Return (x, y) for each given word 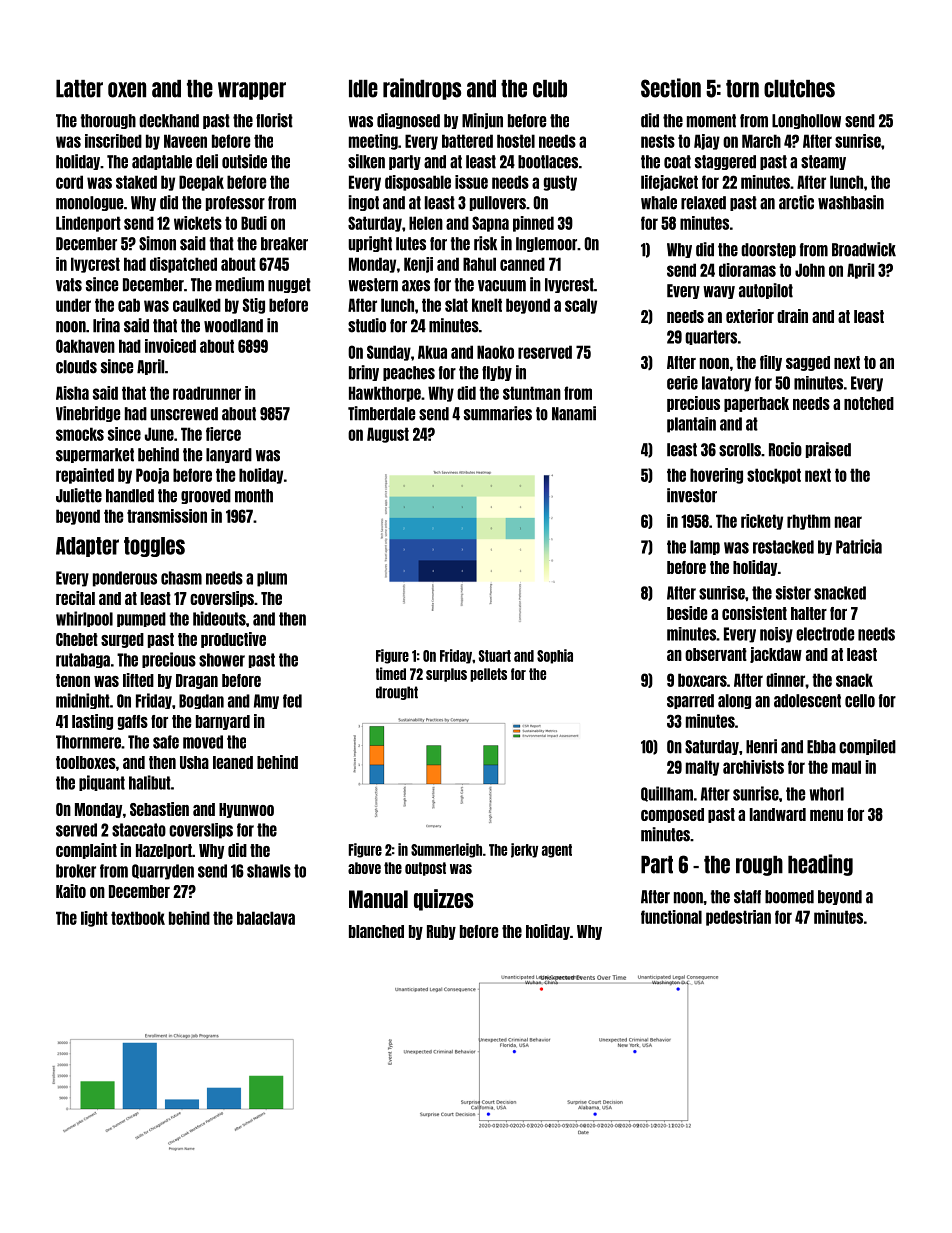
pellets (488, 675)
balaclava (266, 918)
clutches (799, 89)
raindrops (422, 89)
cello (860, 701)
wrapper (252, 91)
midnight (83, 701)
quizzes (443, 900)
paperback (756, 404)
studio (367, 325)
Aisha (72, 393)
